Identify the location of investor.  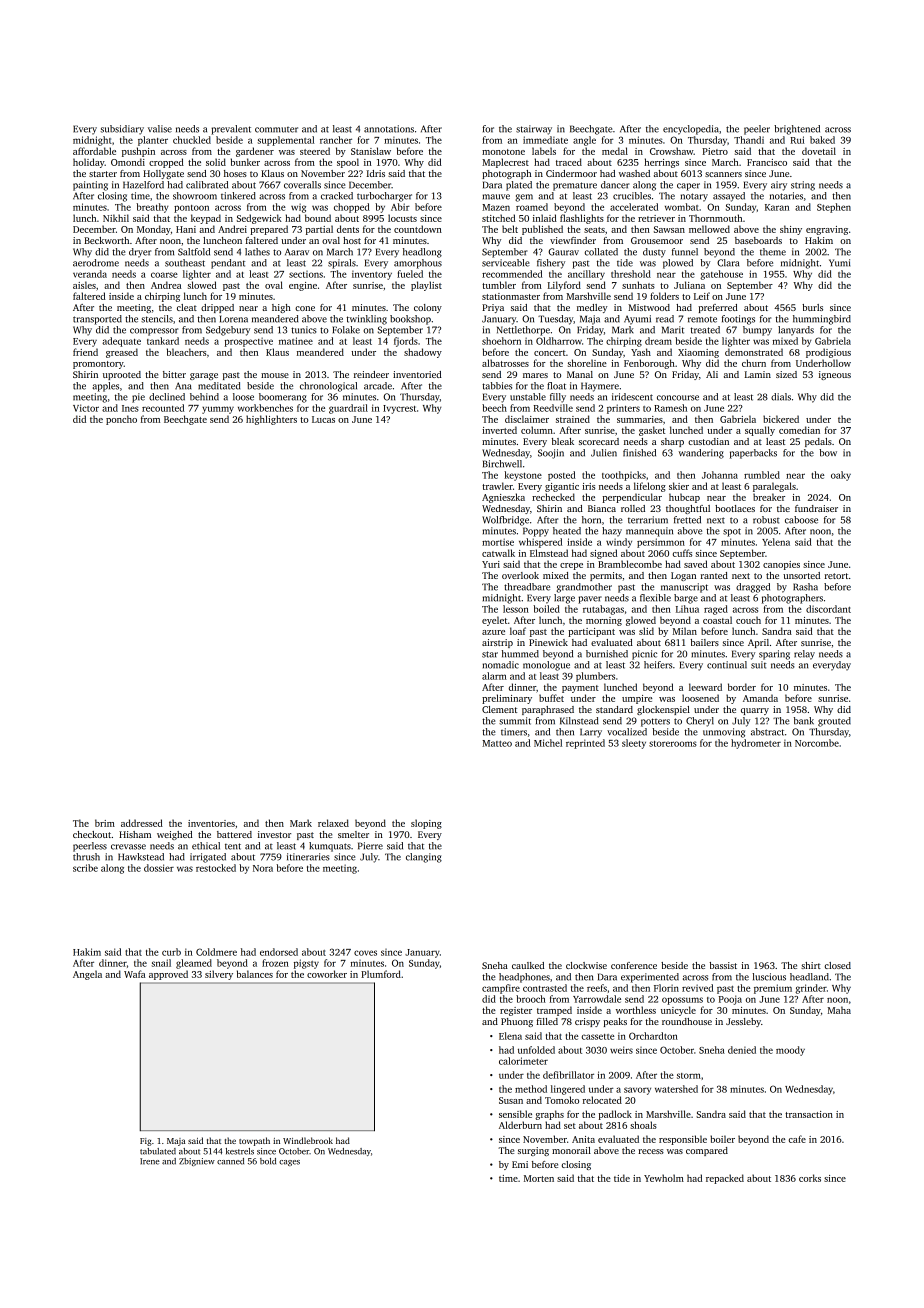
(274, 834).
